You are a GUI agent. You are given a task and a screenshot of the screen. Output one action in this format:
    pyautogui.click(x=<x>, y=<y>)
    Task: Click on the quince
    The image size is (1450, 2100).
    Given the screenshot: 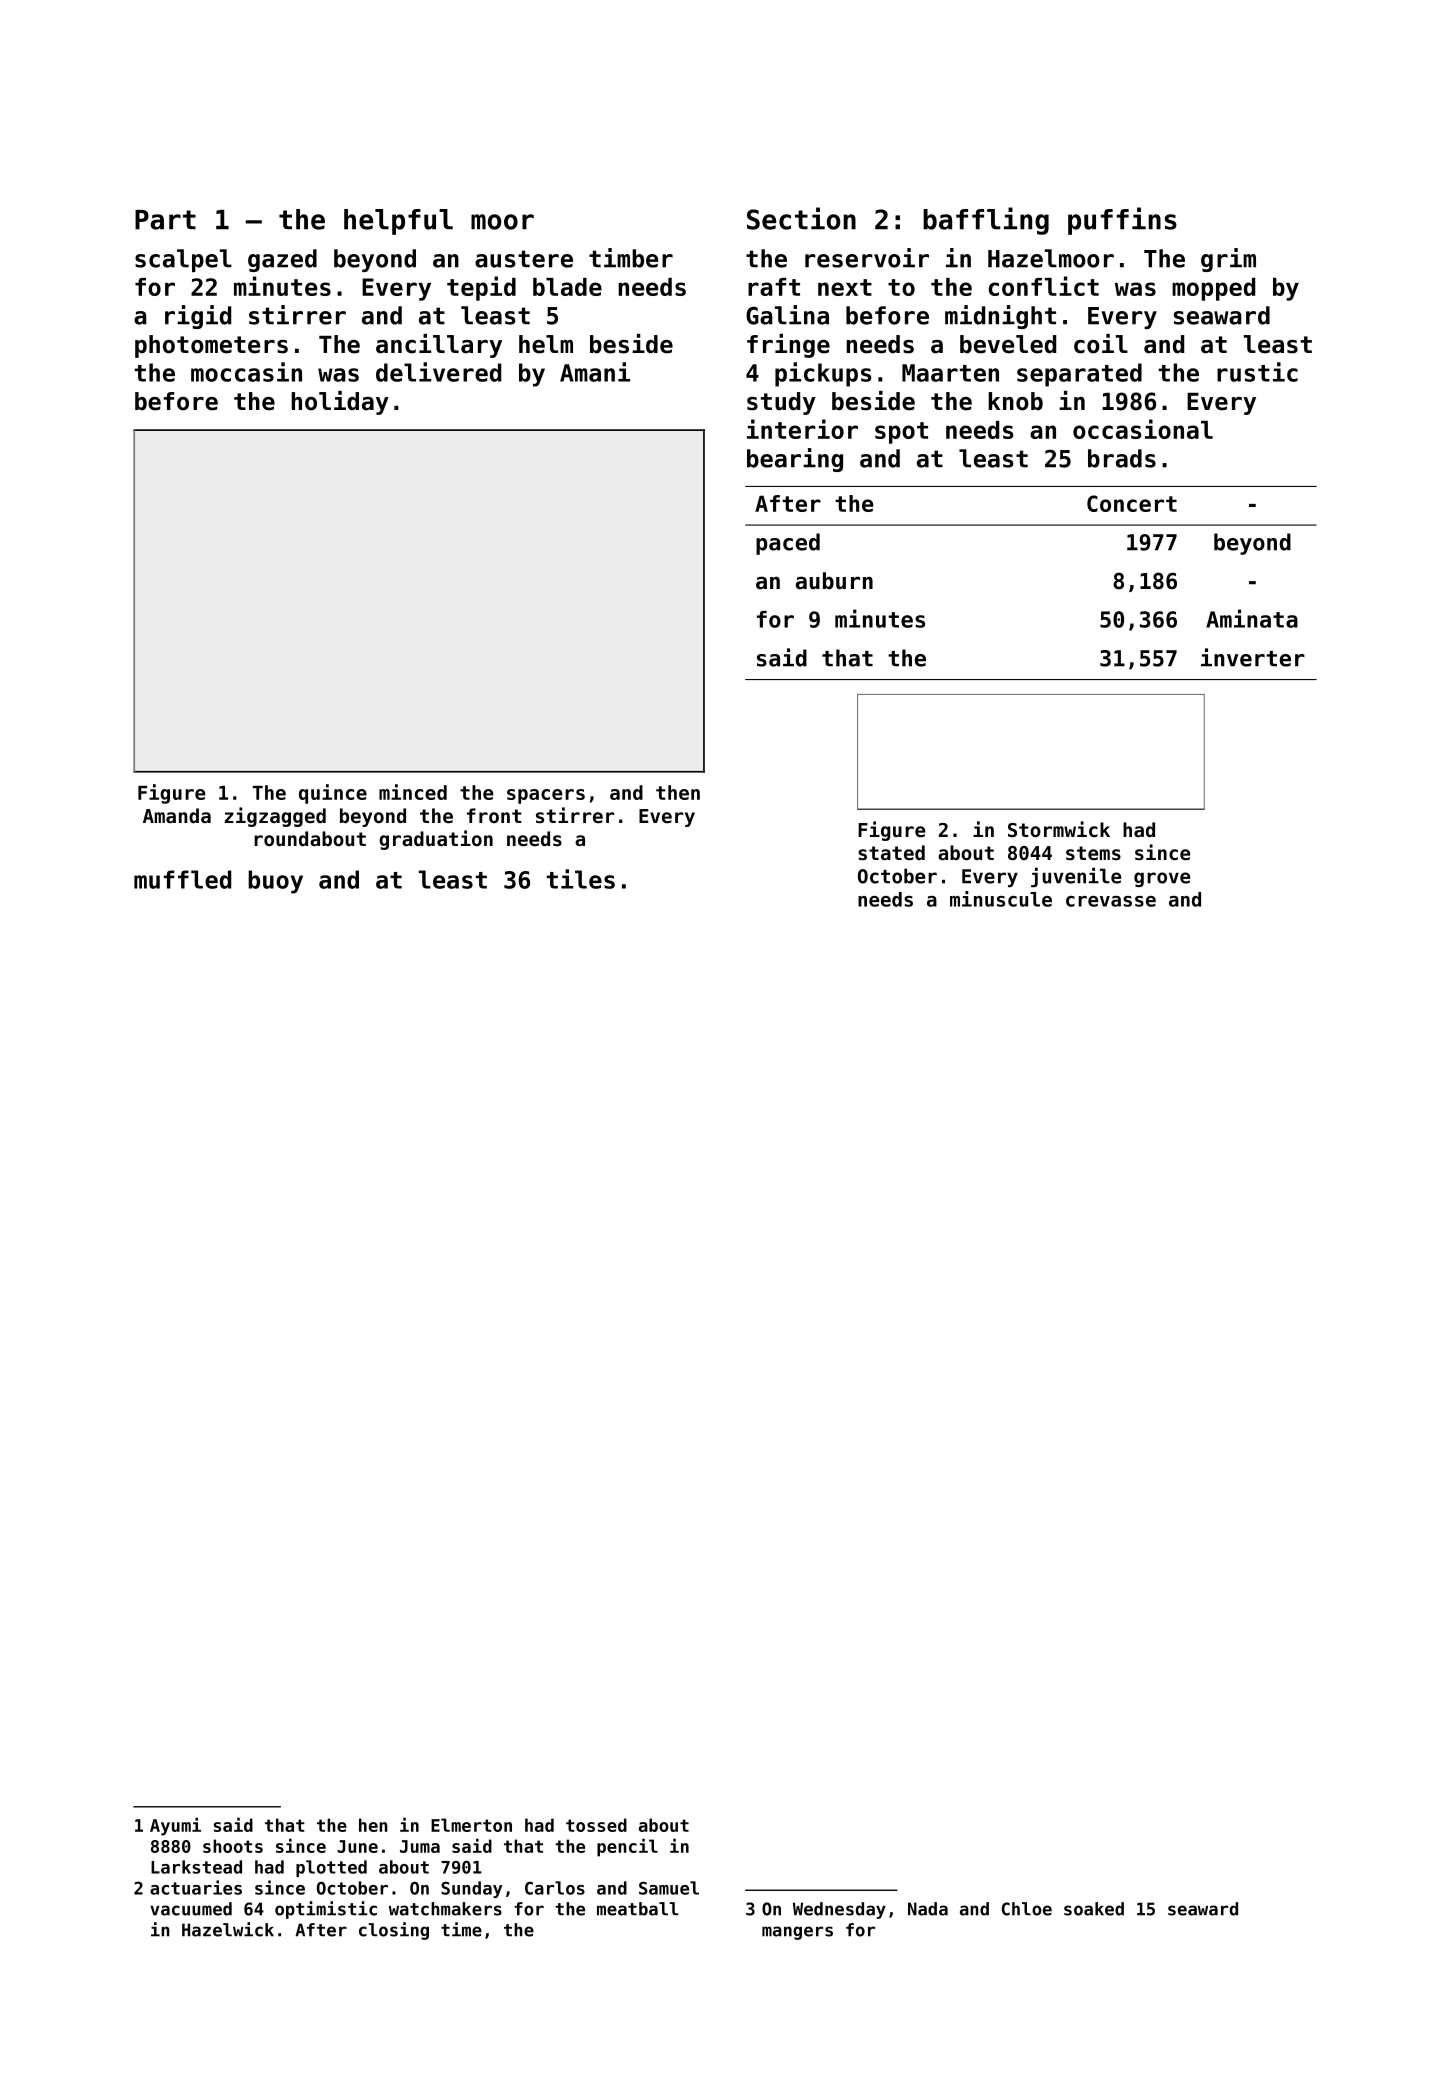 What is the action you would take?
    pyautogui.click(x=333, y=794)
